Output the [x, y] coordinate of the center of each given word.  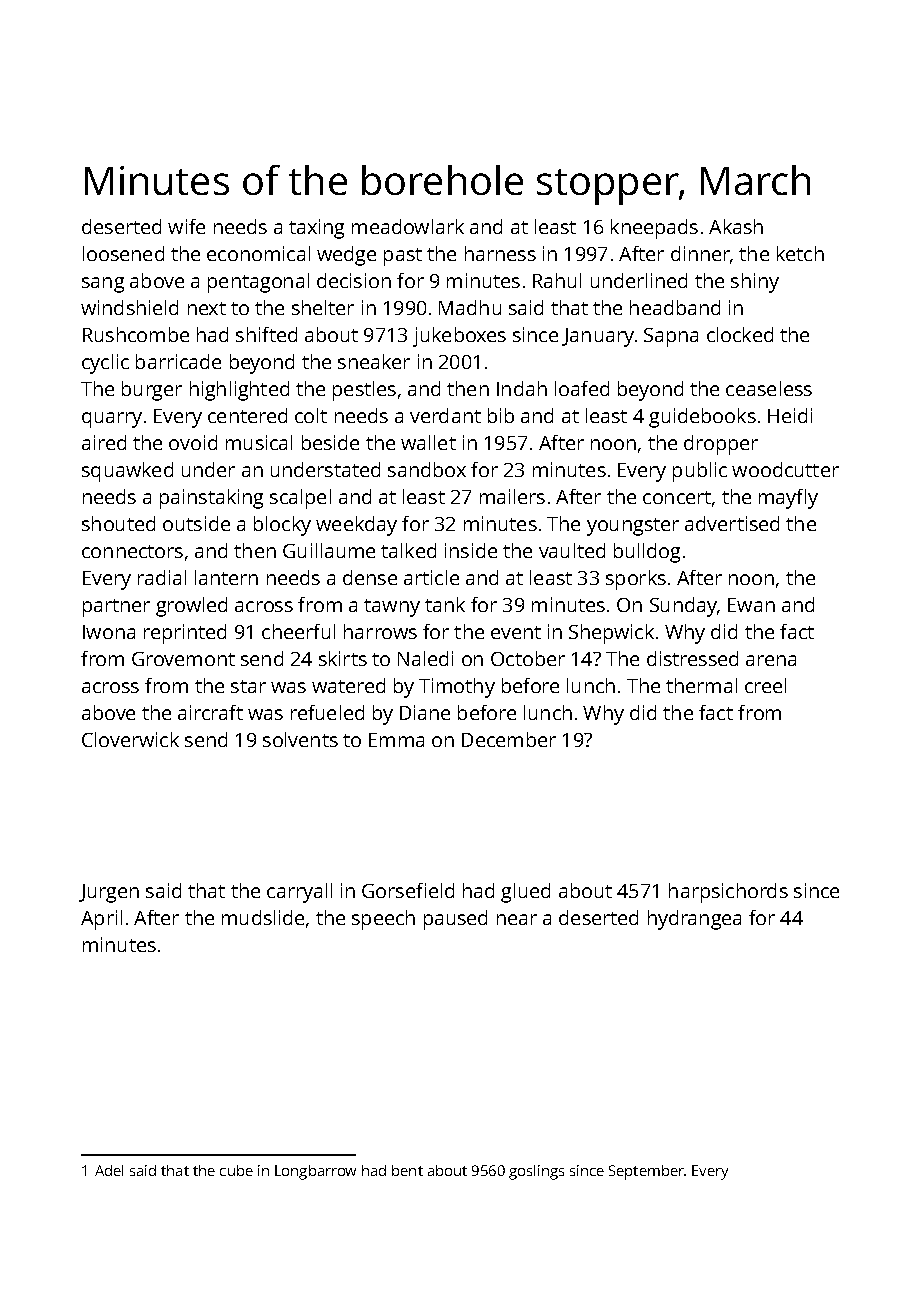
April [101, 920]
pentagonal [258, 283]
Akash [736, 226]
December [509, 739]
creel [765, 685]
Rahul [557, 280]
